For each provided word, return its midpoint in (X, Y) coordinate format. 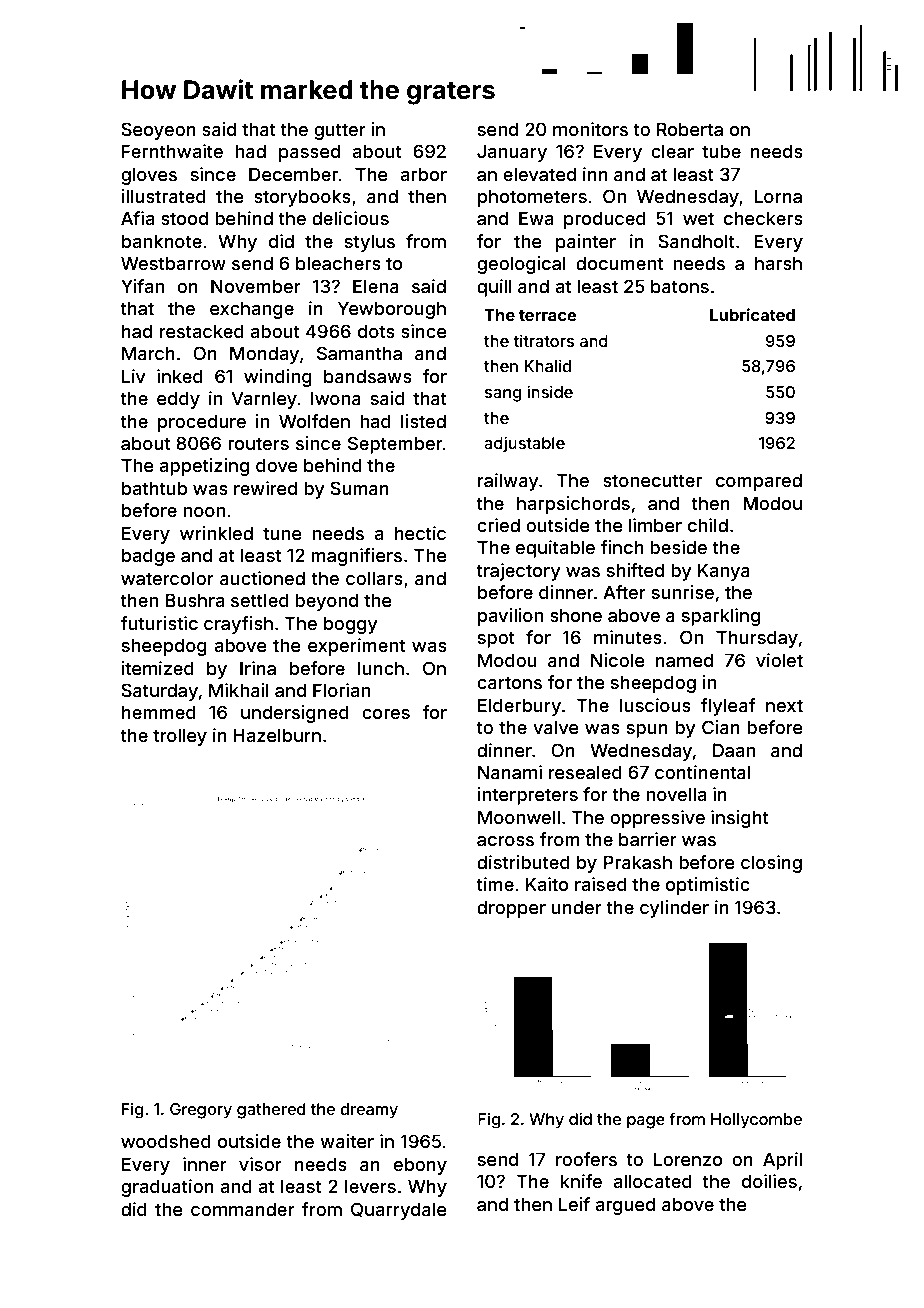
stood (184, 218)
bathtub (154, 488)
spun (647, 731)
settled (260, 600)
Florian (341, 690)
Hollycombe (756, 1121)
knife (581, 1181)
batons (680, 286)
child (708, 525)
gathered (271, 1111)
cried (498, 525)
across (505, 841)
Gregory (201, 1111)
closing (771, 864)
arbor (423, 174)
